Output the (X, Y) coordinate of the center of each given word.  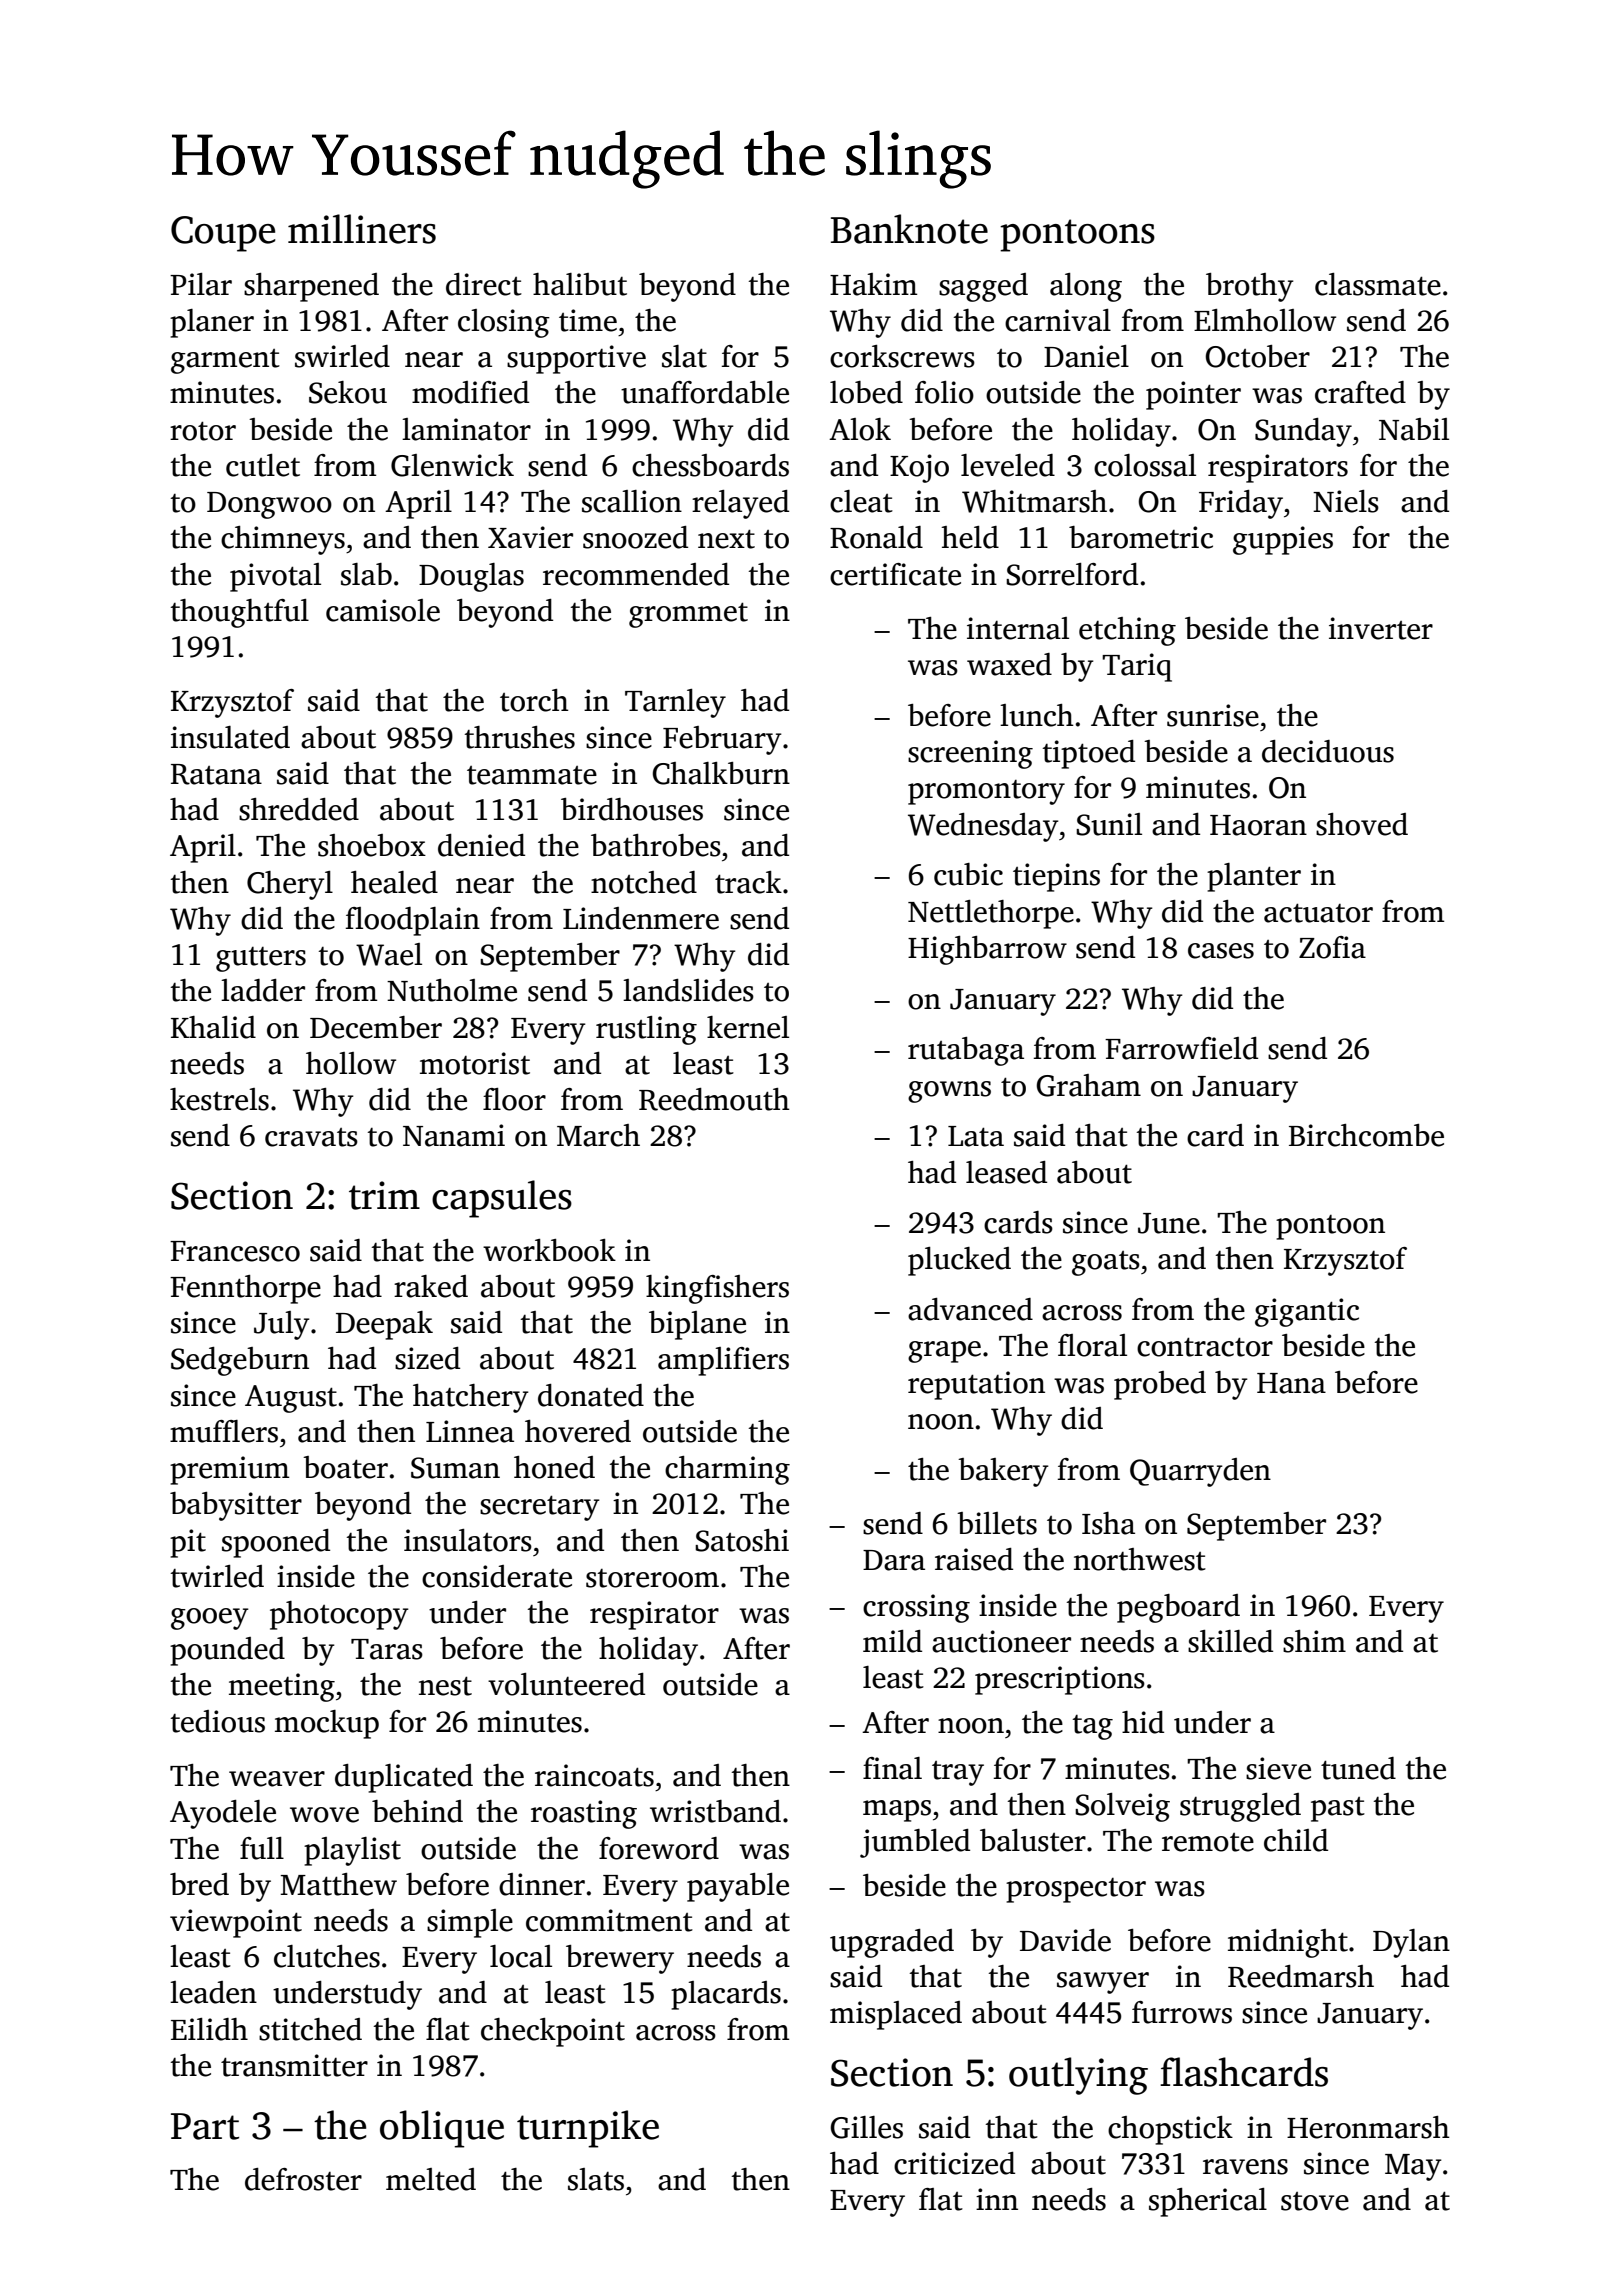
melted (431, 2179)
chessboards (710, 465)
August (291, 1399)
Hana (1291, 1383)
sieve (1278, 1768)
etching (1127, 631)
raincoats (594, 1775)
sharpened (311, 287)
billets (997, 1523)
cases (1221, 951)
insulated (230, 737)
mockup (327, 1724)
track (748, 882)
